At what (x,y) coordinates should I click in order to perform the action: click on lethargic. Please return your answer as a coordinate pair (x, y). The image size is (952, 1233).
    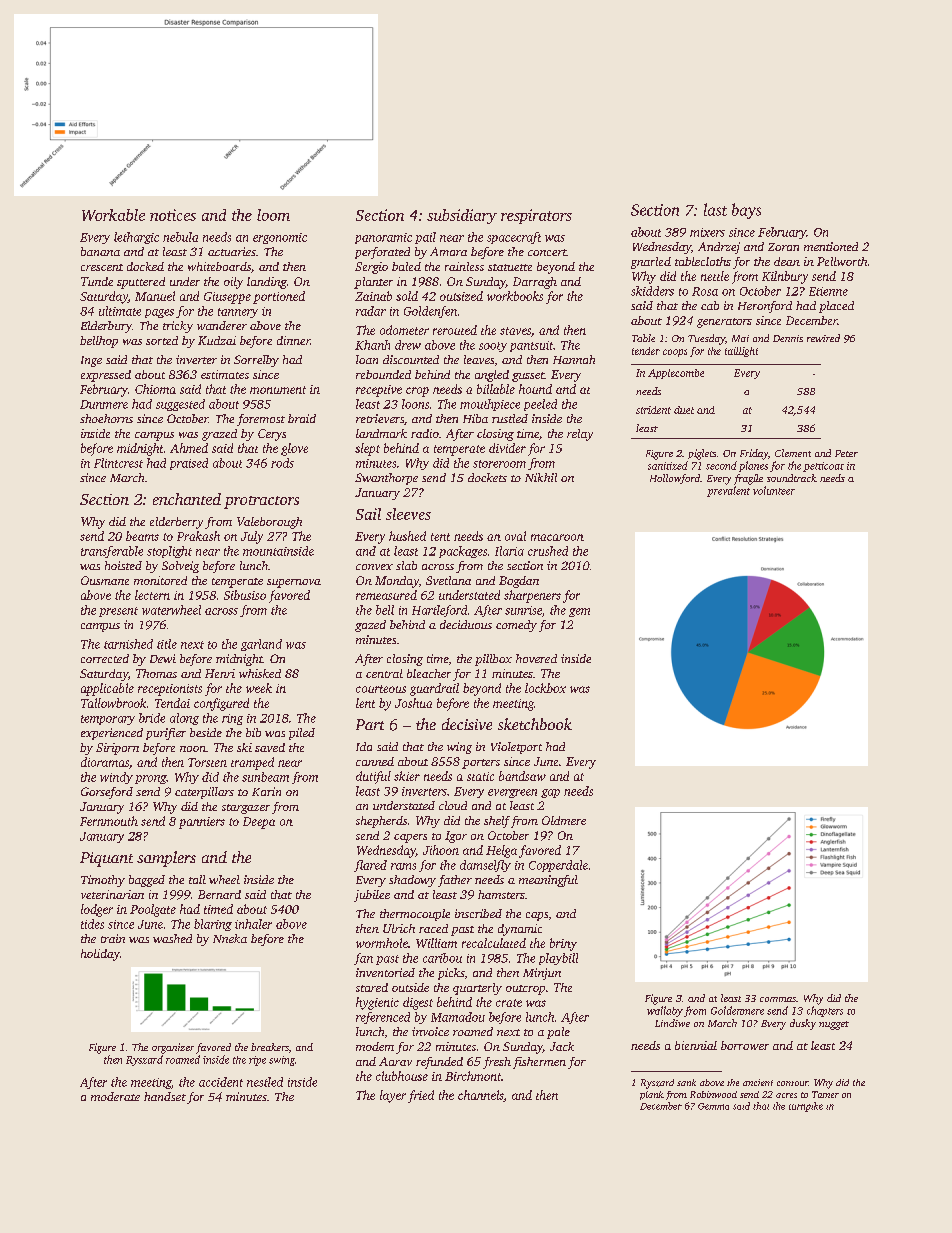
    Looking at the image, I should click on (136, 238).
